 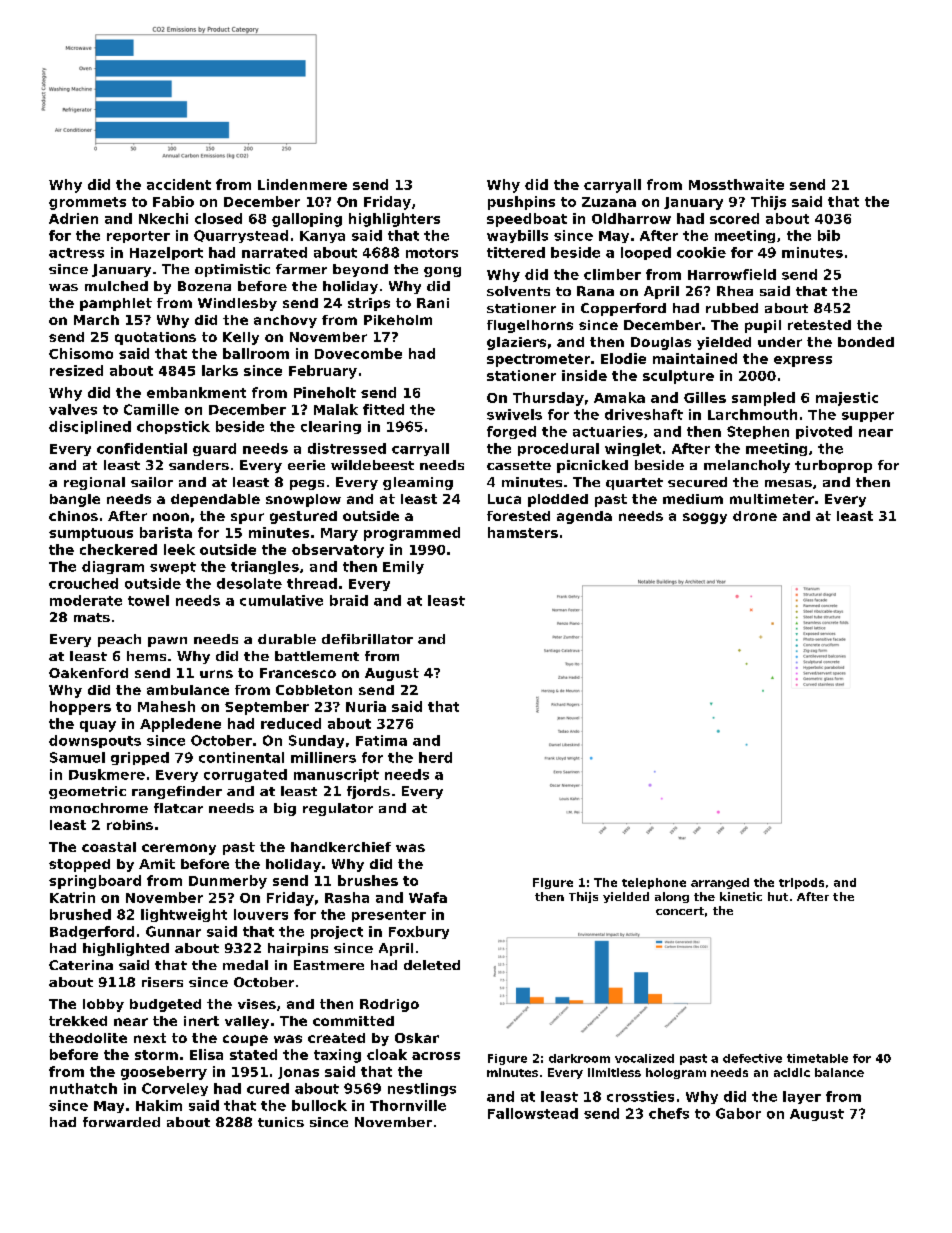 What do you see at coordinates (609, 202) in the image?
I see `Zuzana` at bounding box center [609, 202].
